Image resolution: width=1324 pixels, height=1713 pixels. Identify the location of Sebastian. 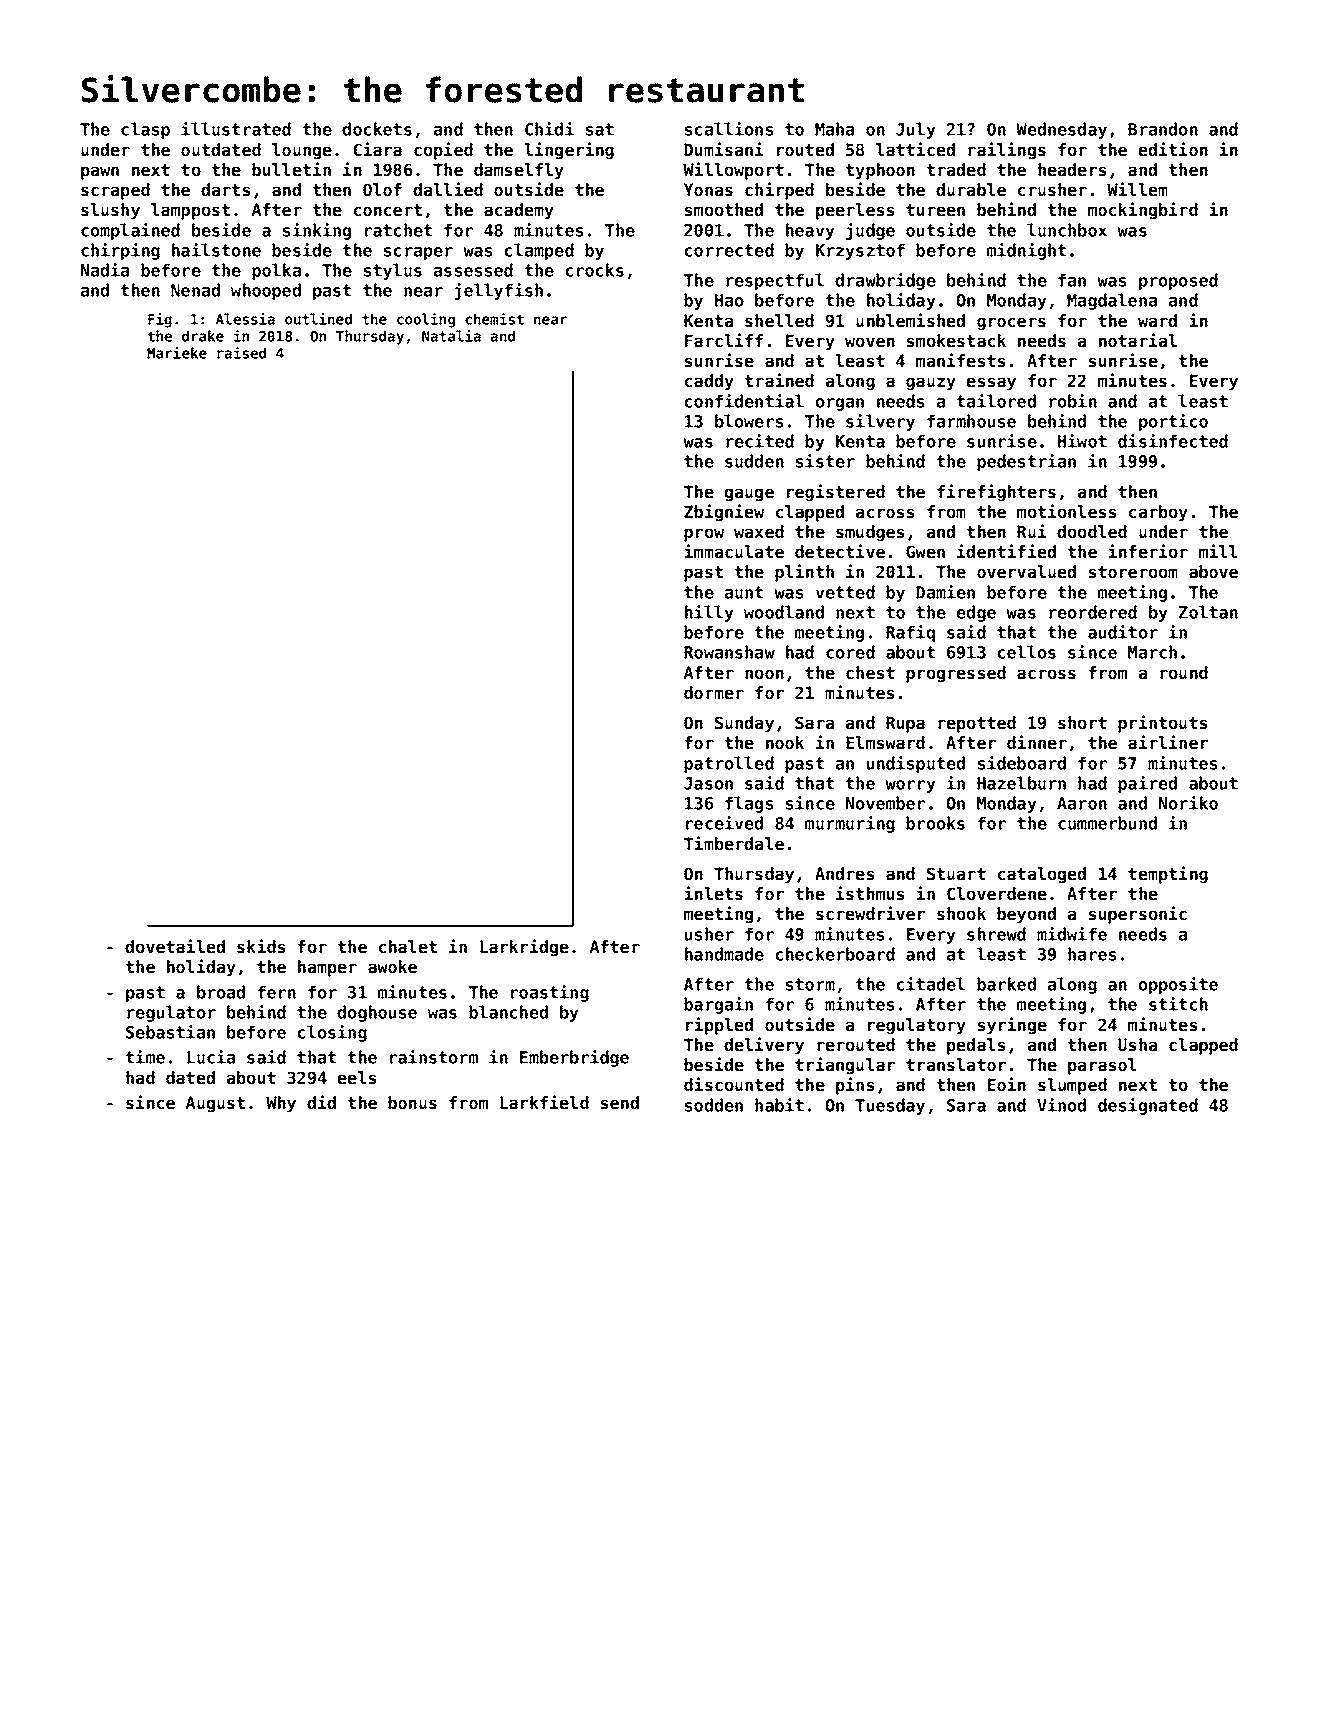
(170, 1032).
